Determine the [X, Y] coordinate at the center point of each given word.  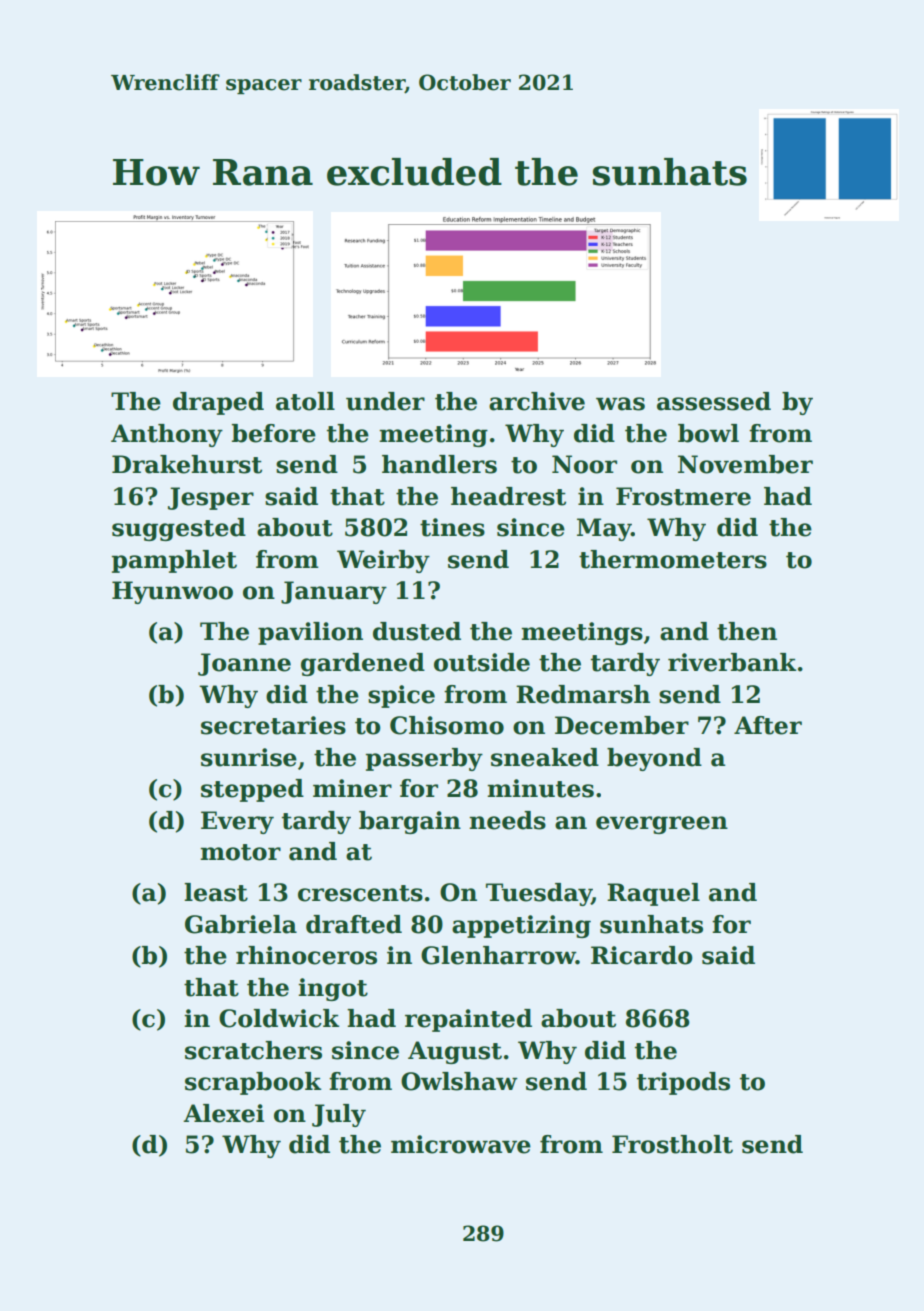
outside [482, 662]
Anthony [167, 435]
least [216, 892]
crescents [360, 893]
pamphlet [174, 561]
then [747, 631]
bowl [708, 433]
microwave [461, 1144]
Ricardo [642, 955]
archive [537, 401]
